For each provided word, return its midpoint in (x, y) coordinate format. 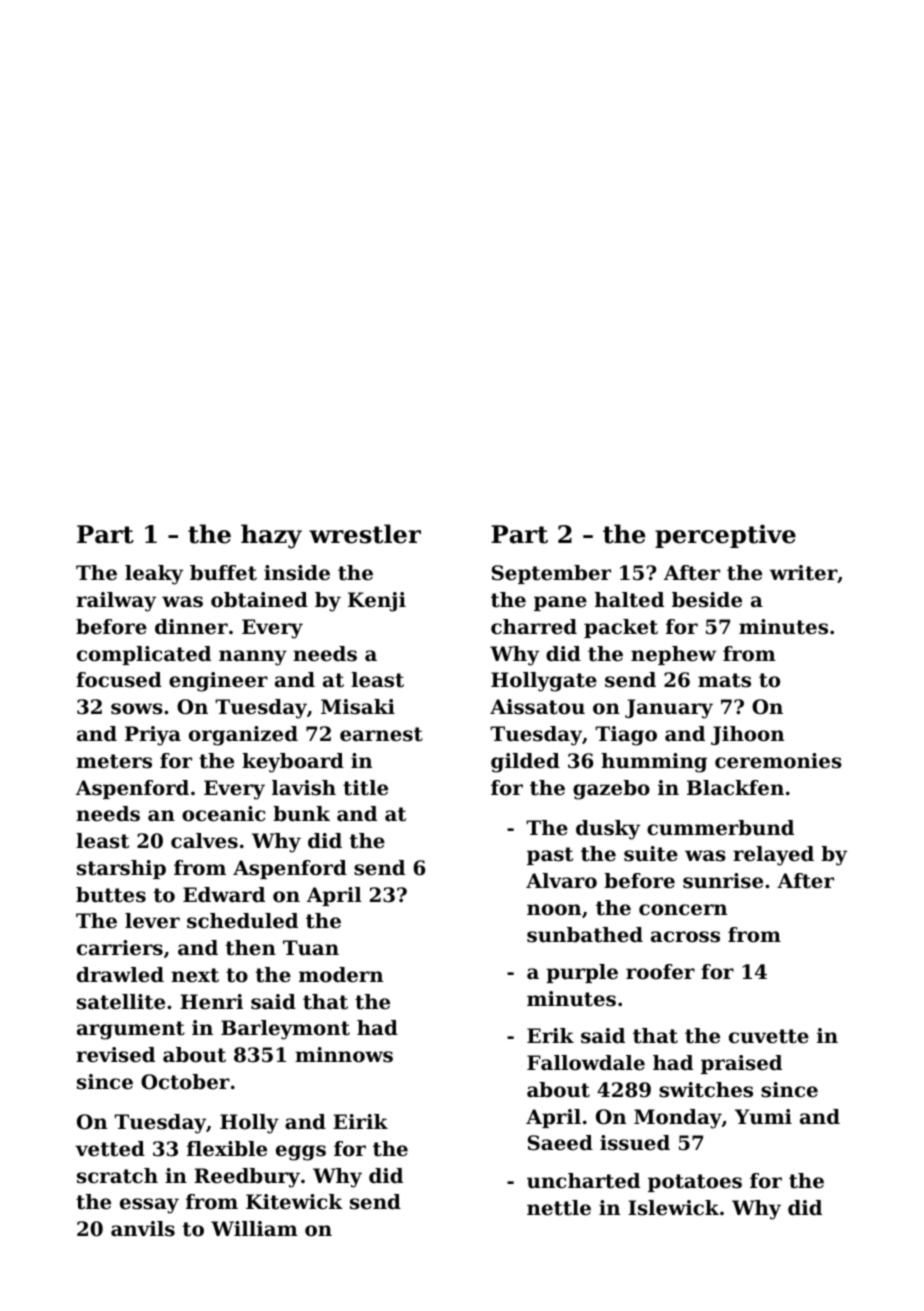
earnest (381, 734)
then (251, 948)
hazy (271, 536)
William (254, 1228)
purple (582, 973)
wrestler (365, 534)
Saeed (560, 1143)
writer (803, 573)
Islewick (673, 1208)
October (185, 1082)
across (685, 937)
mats (724, 680)
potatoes (695, 1183)
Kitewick (294, 1202)
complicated (144, 655)
